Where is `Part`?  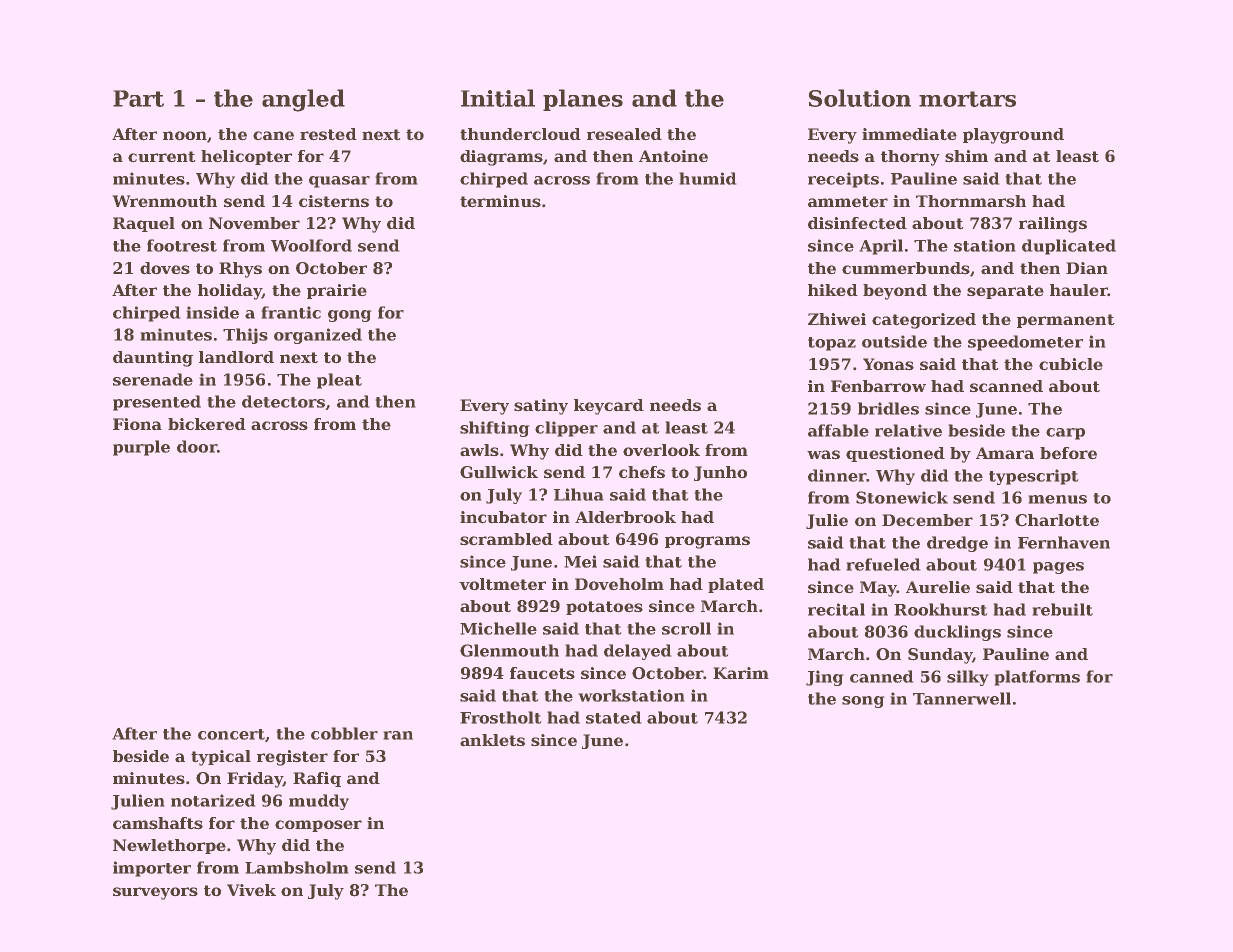 Part is located at coordinates (138, 98).
